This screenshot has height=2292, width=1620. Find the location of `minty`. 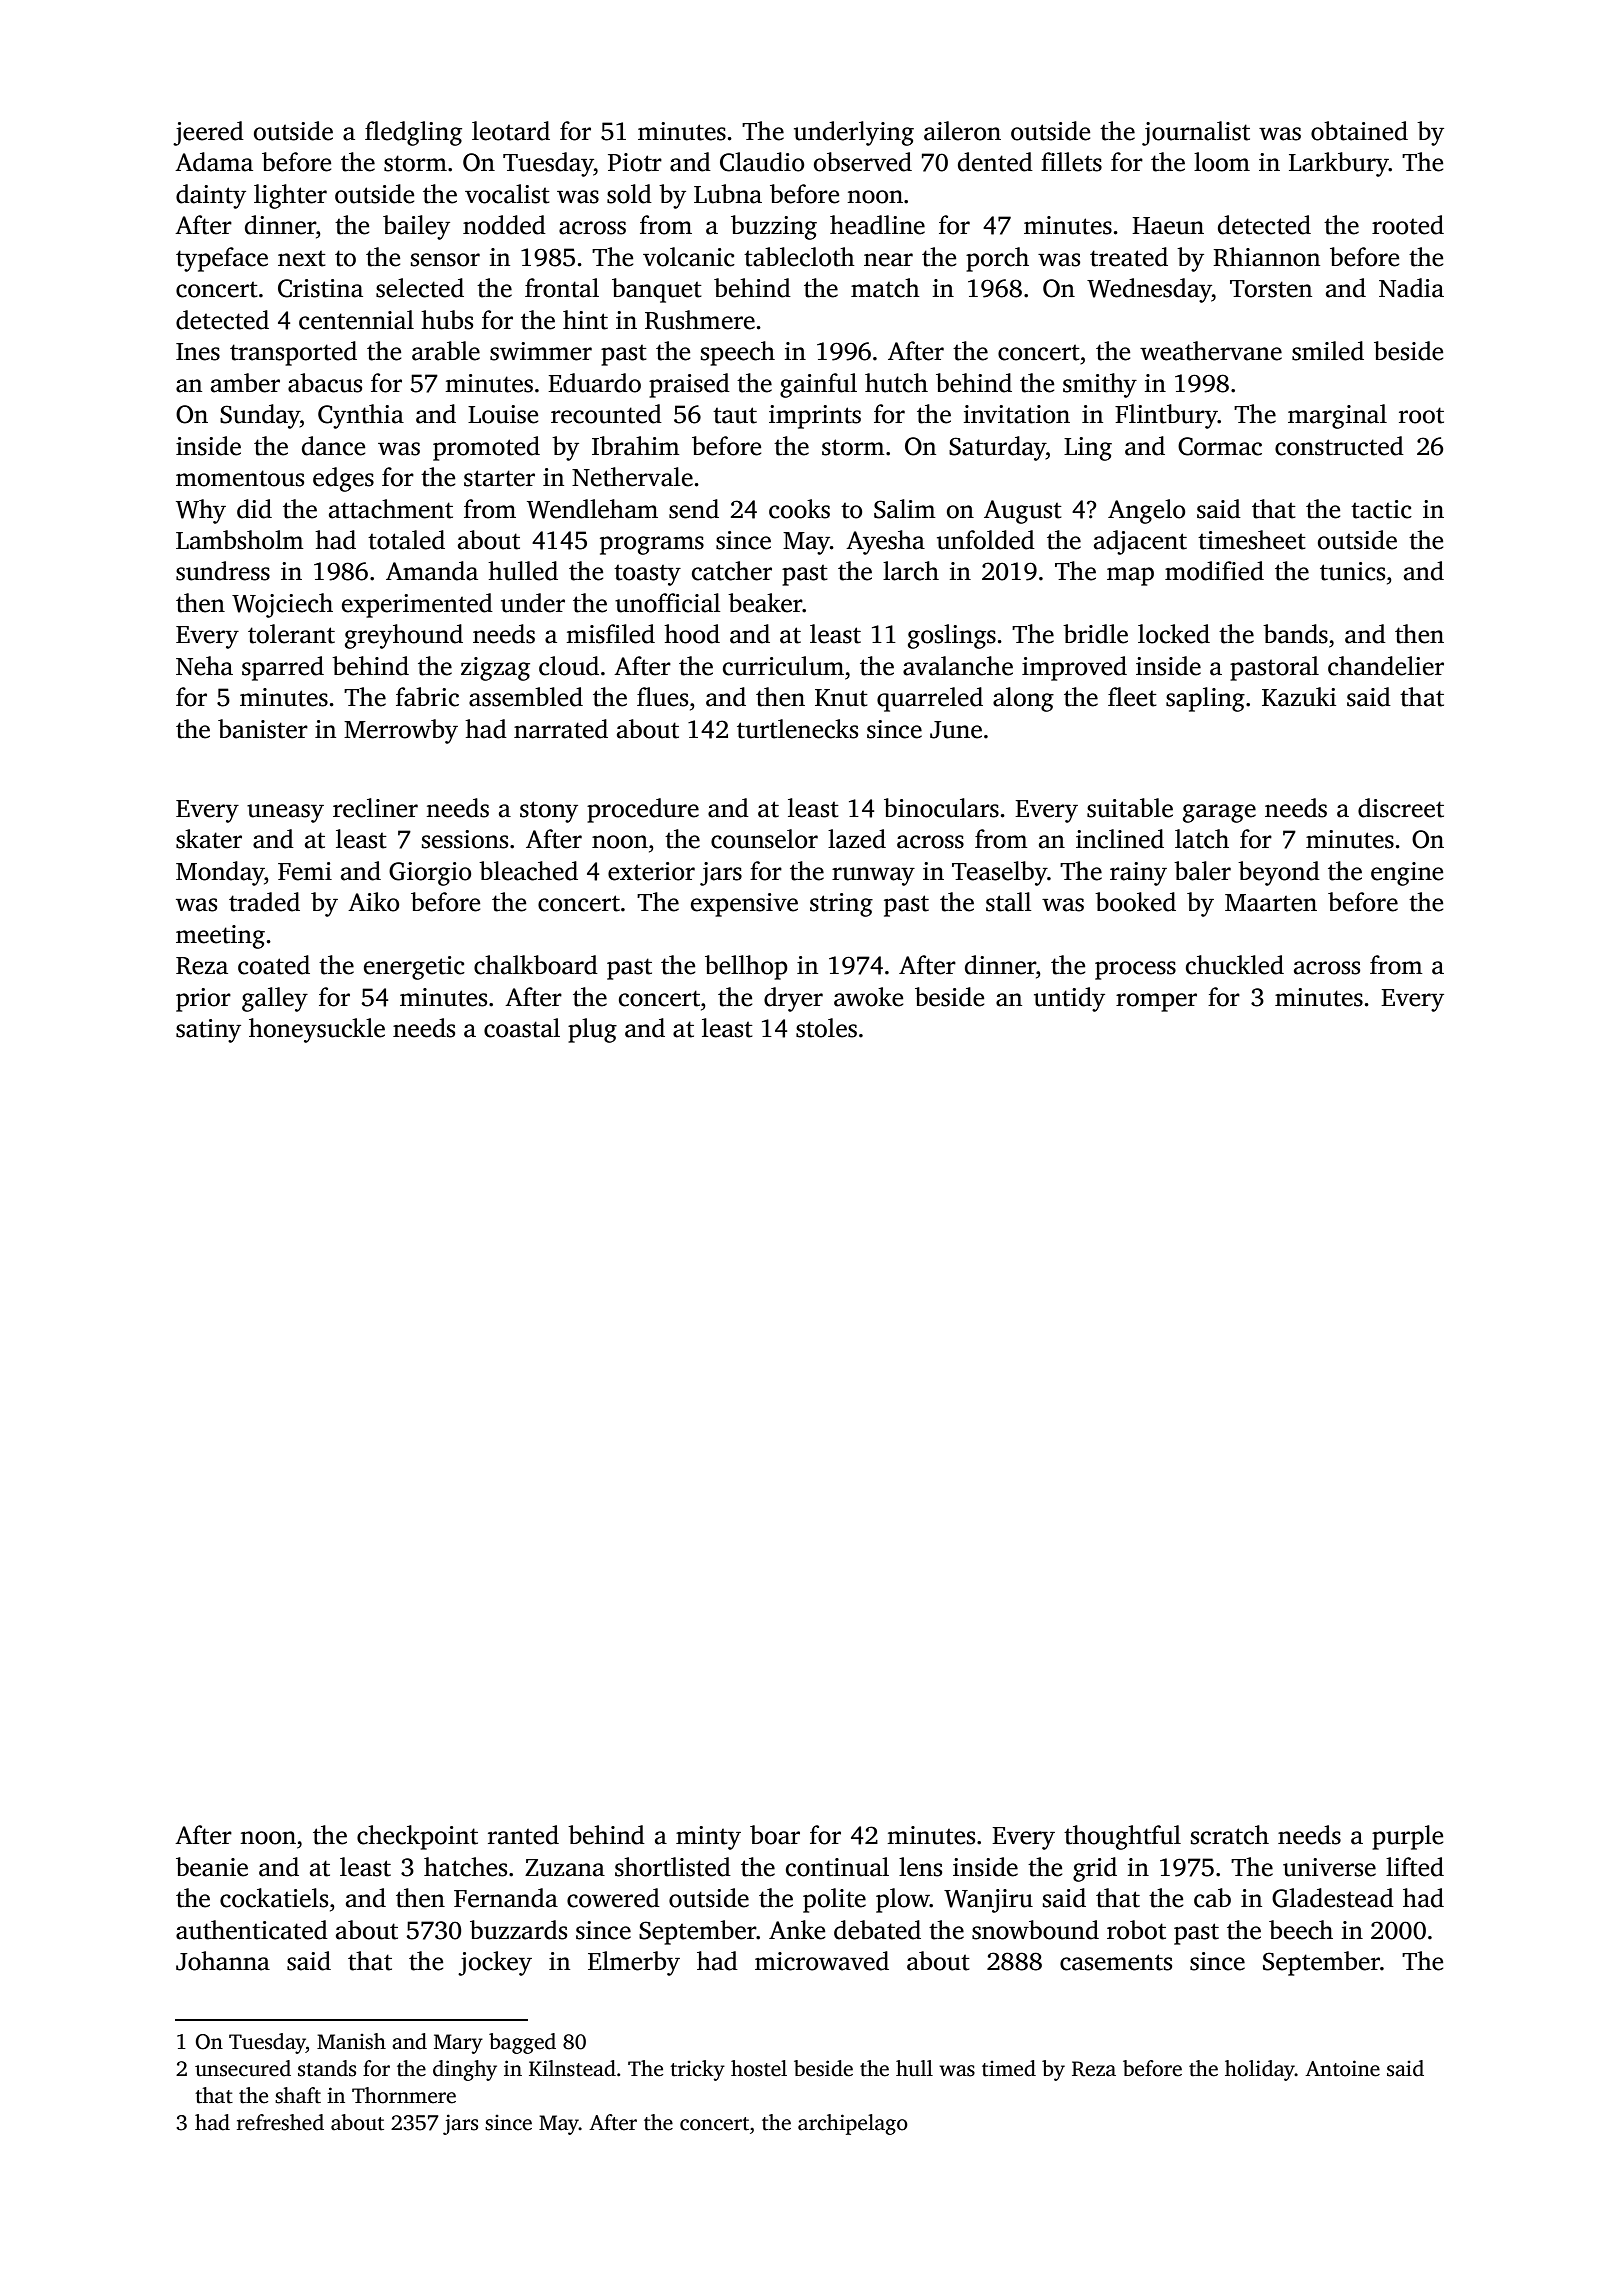

minty is located at coordinates (708, 1838).
